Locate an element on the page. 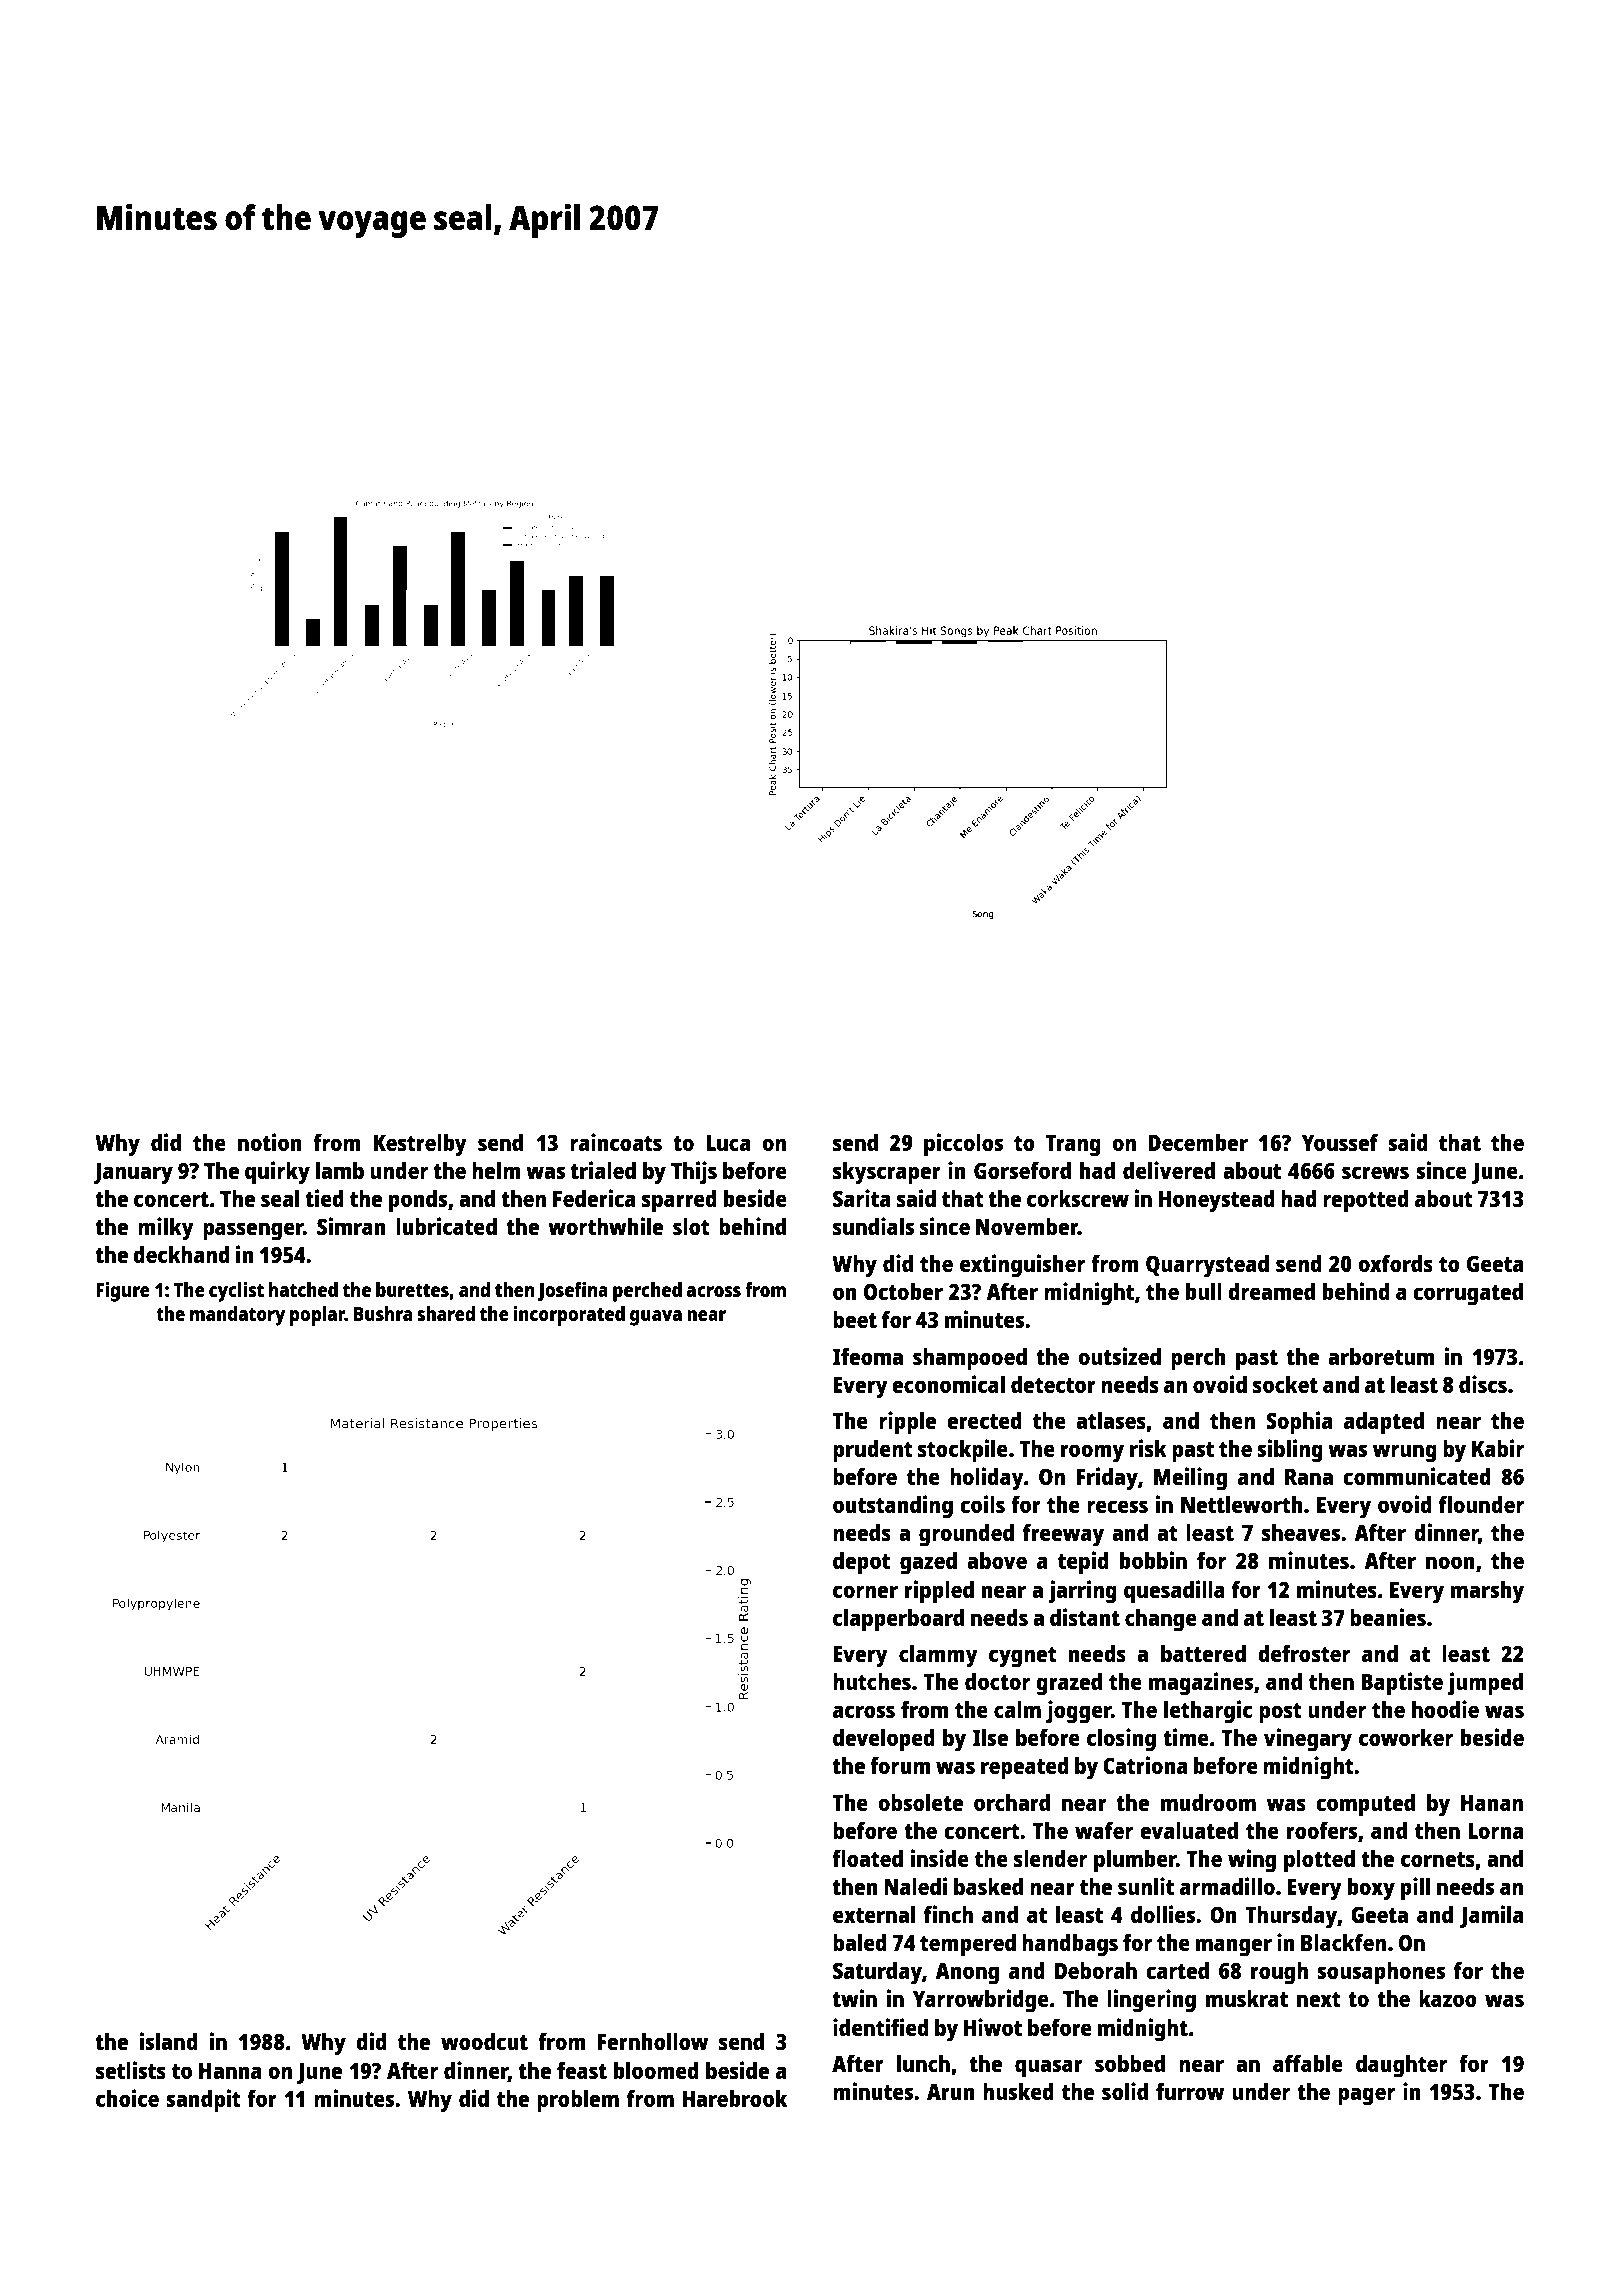  armadillo is located at coordinates (1227, 1886).
